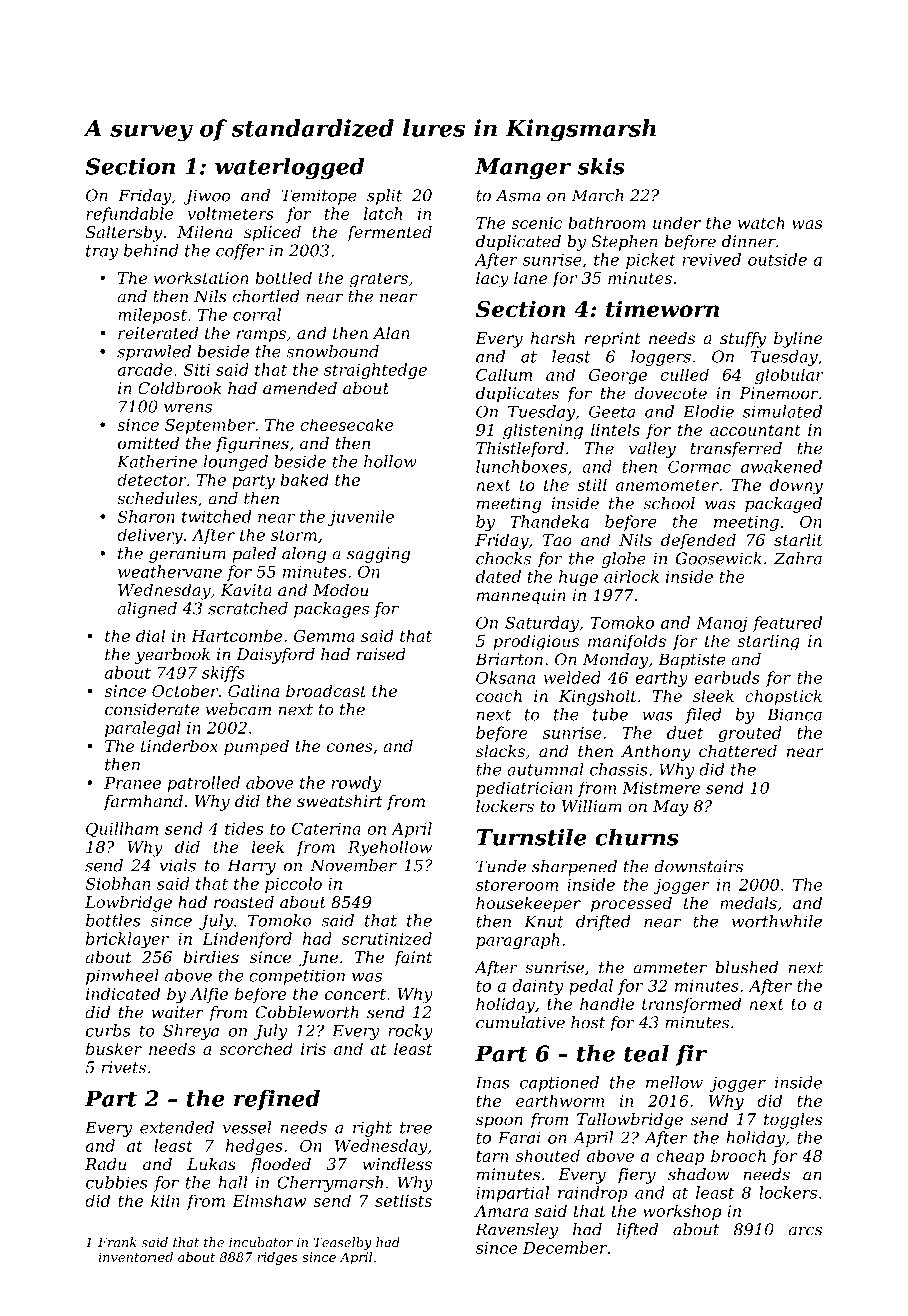 This screenshot has height=1316, width=908. What do you see at coordinates (601, 166) in the screenshot?
I see `skis` at bounding box center [601, 166].
